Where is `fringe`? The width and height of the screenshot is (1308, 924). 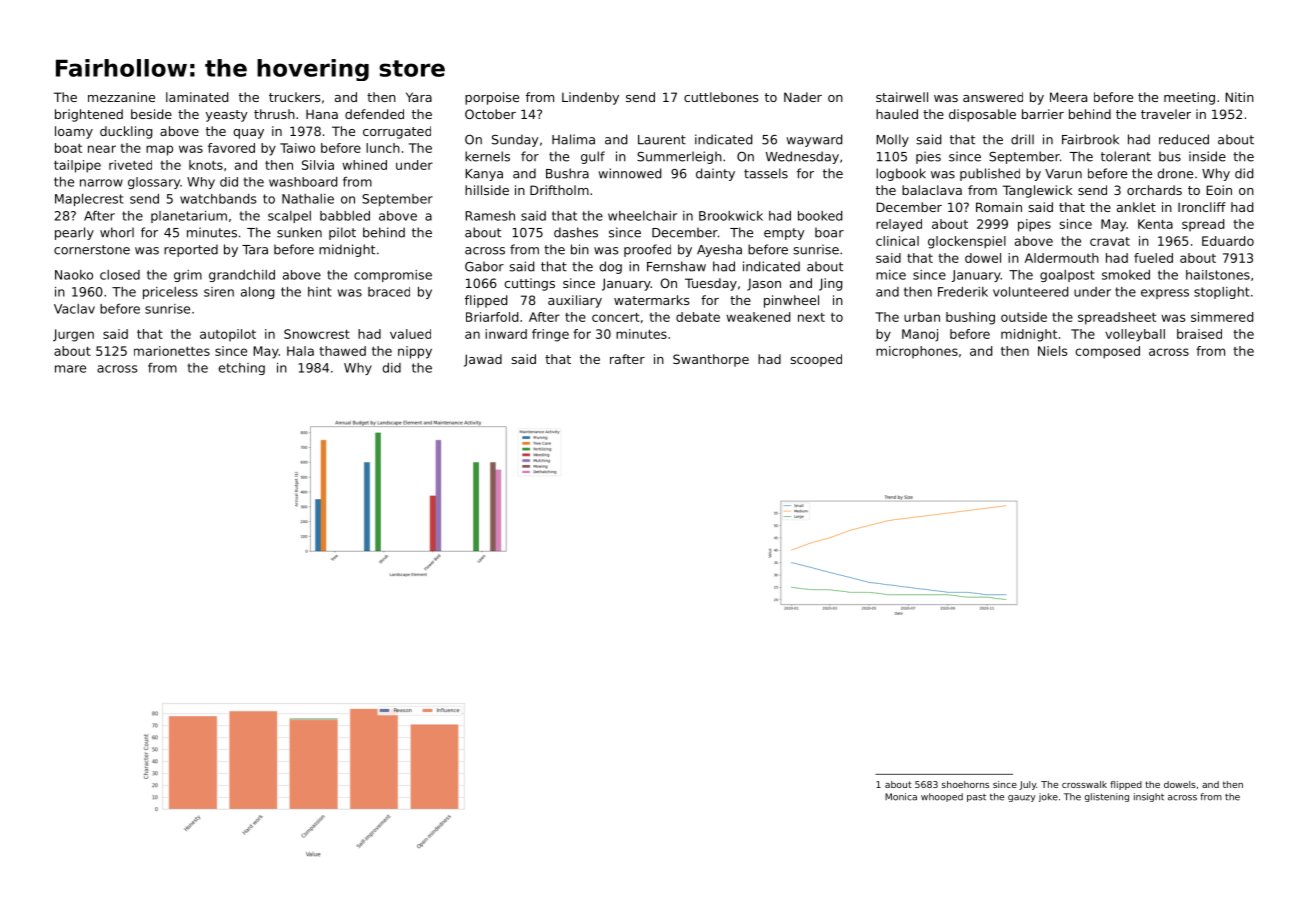 fringe is located at coordinates (550, 335).
